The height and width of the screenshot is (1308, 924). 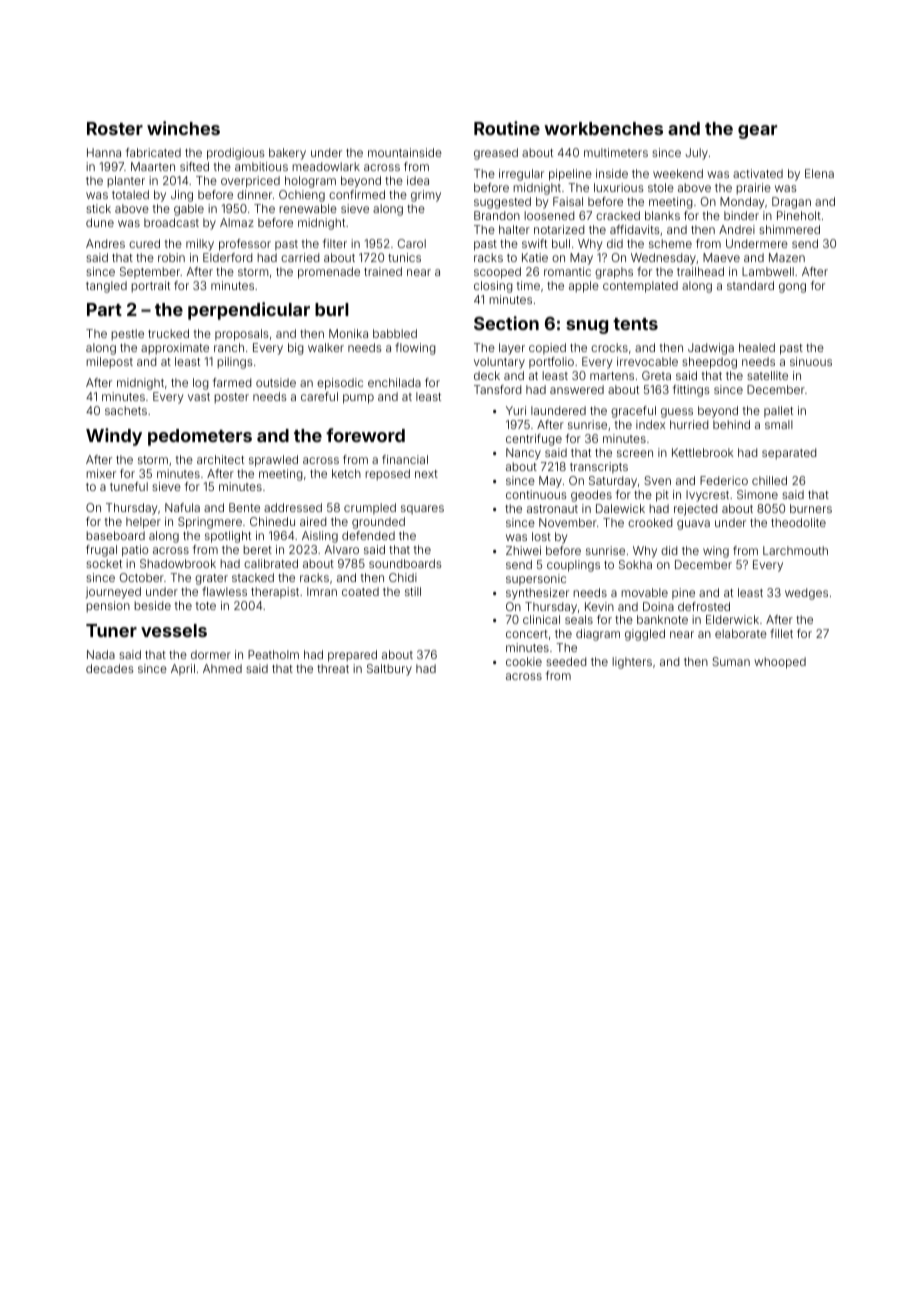 What do you see at coordinates (731, 424) in the screenshot?
I see `behind` at bounding box center [731, 424].
